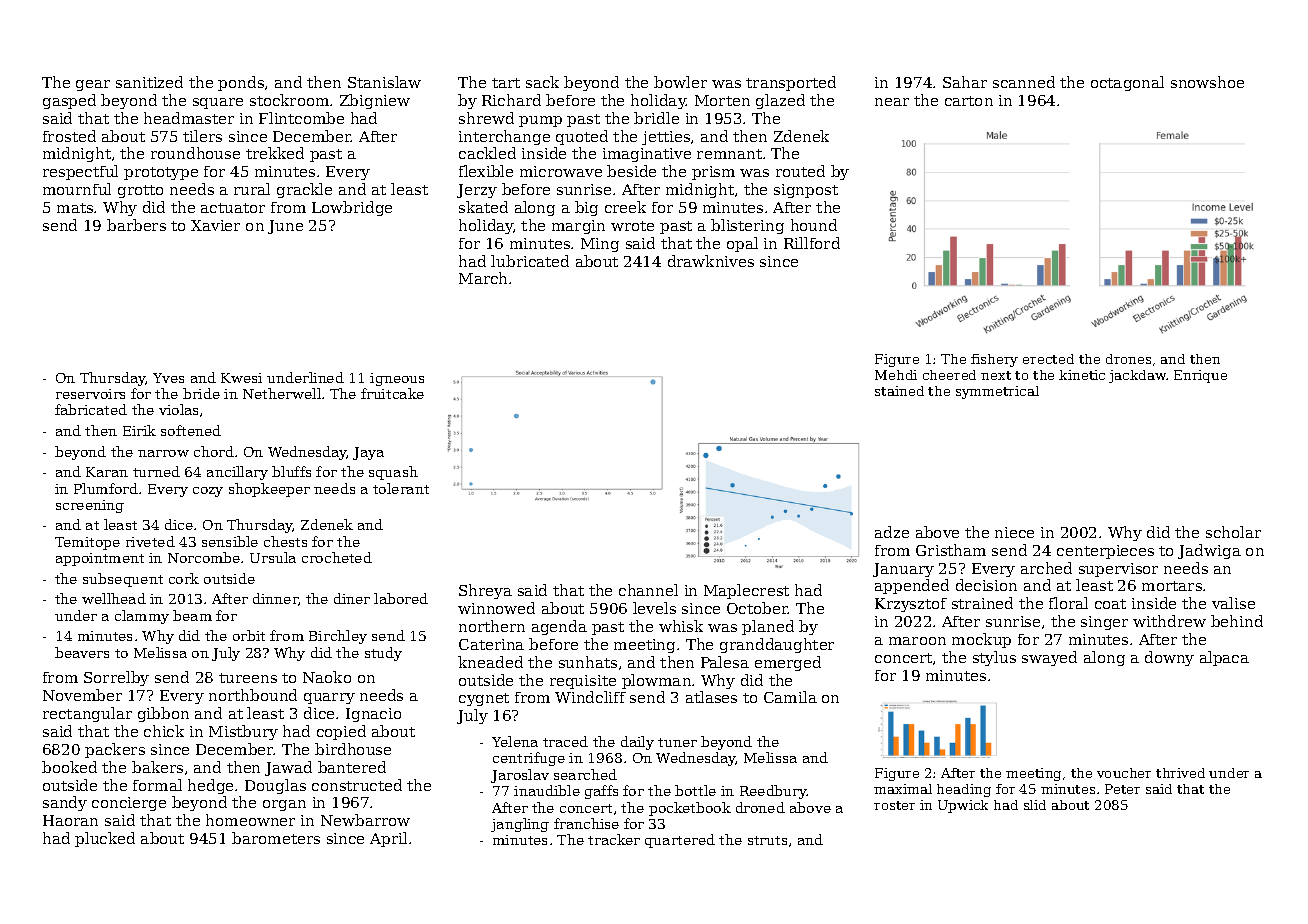 The width and height of the screenshot is (1308, 924). Describe the element at coordinates (1035, 805) in the screenshot. I see `slid` at that location.
